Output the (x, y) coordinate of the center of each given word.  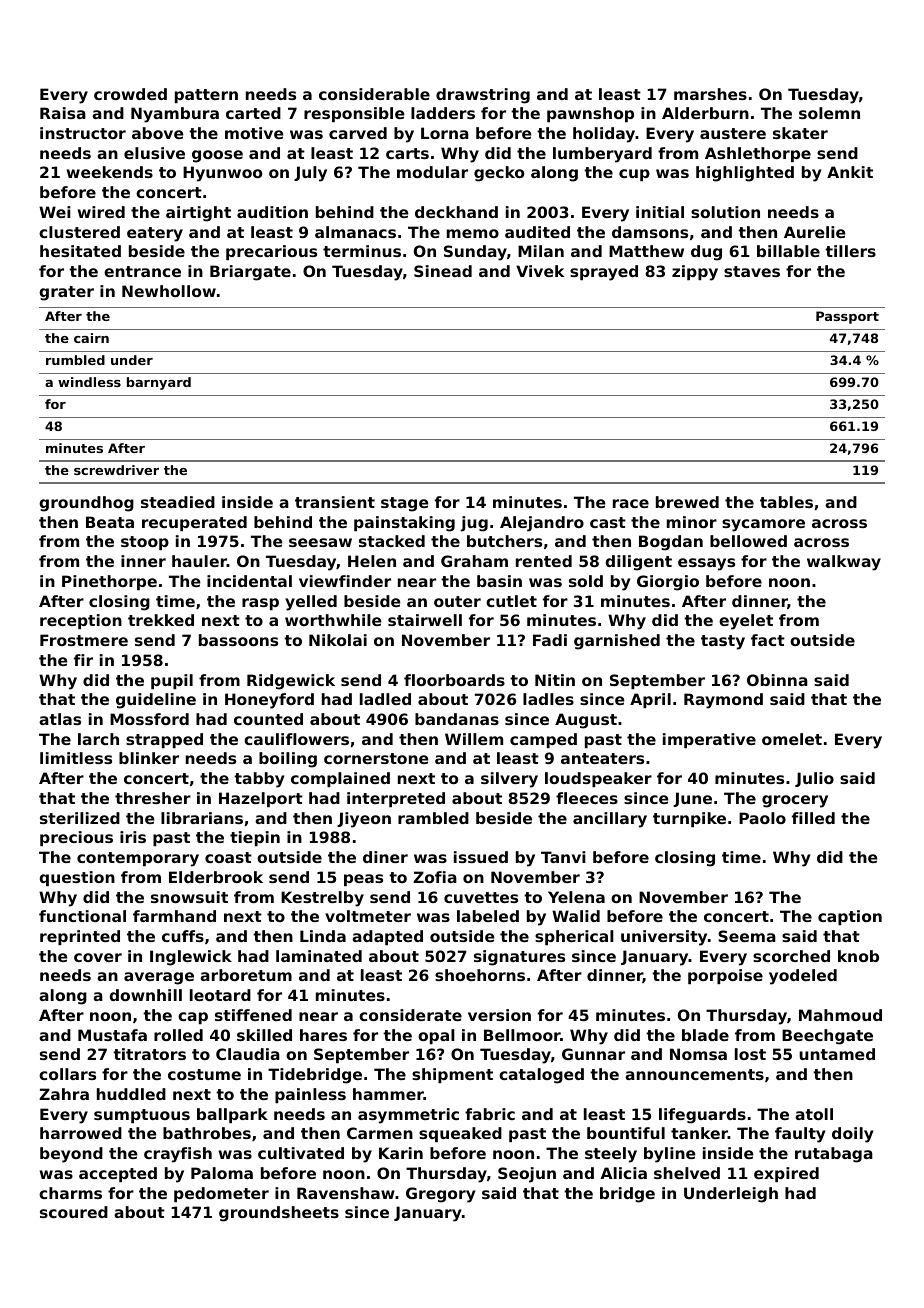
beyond (71, 1155)
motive (254, 133)
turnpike (689, 819)
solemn (829, 113)
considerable (374, 94)
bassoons (238, 640)
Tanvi (563, 857)
